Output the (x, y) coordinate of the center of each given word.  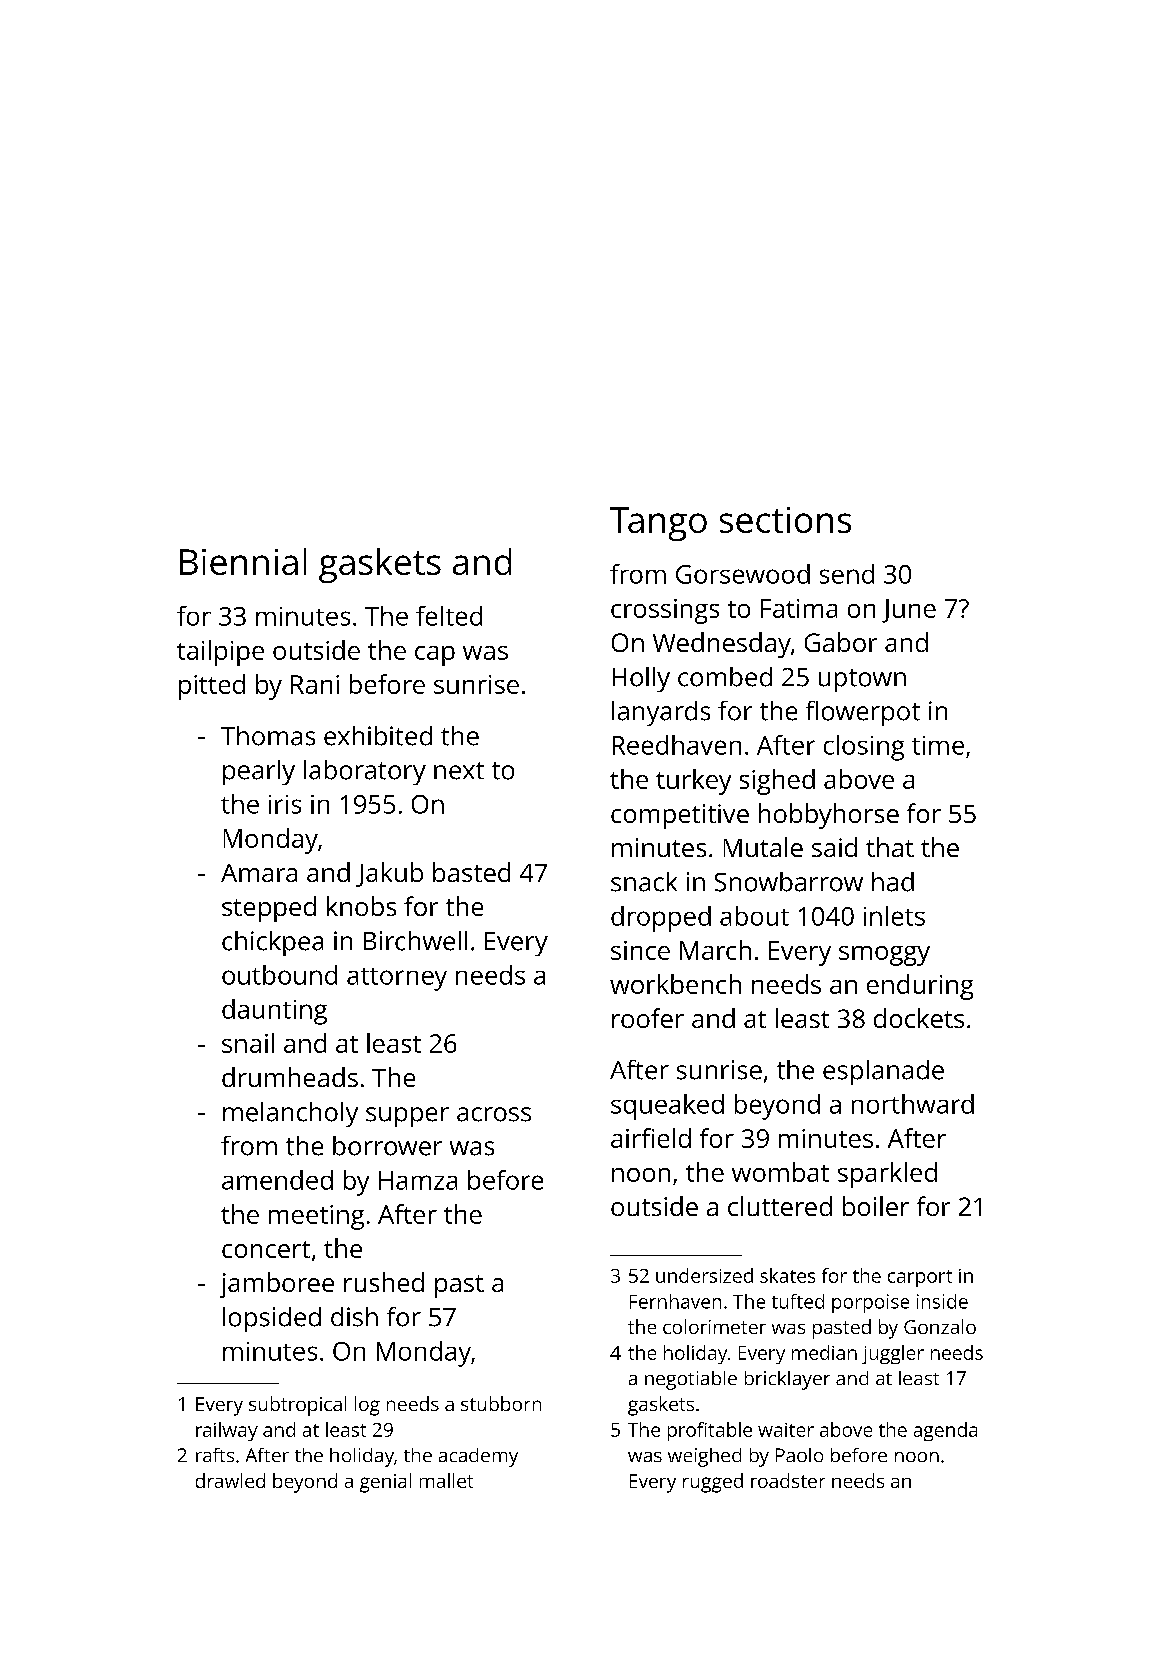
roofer (648, 1018)
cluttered (780, 1206)
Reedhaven (677, 745)
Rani (315, 684)
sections (785, 520)
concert (266, 1249)
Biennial (243, 561)
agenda (945, 1431)
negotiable (691, 1380)
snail (248, 1043)
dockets (919, 1018)
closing (864, 748)
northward (913, 1104)
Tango (658, 524)
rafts (215, 1455)
